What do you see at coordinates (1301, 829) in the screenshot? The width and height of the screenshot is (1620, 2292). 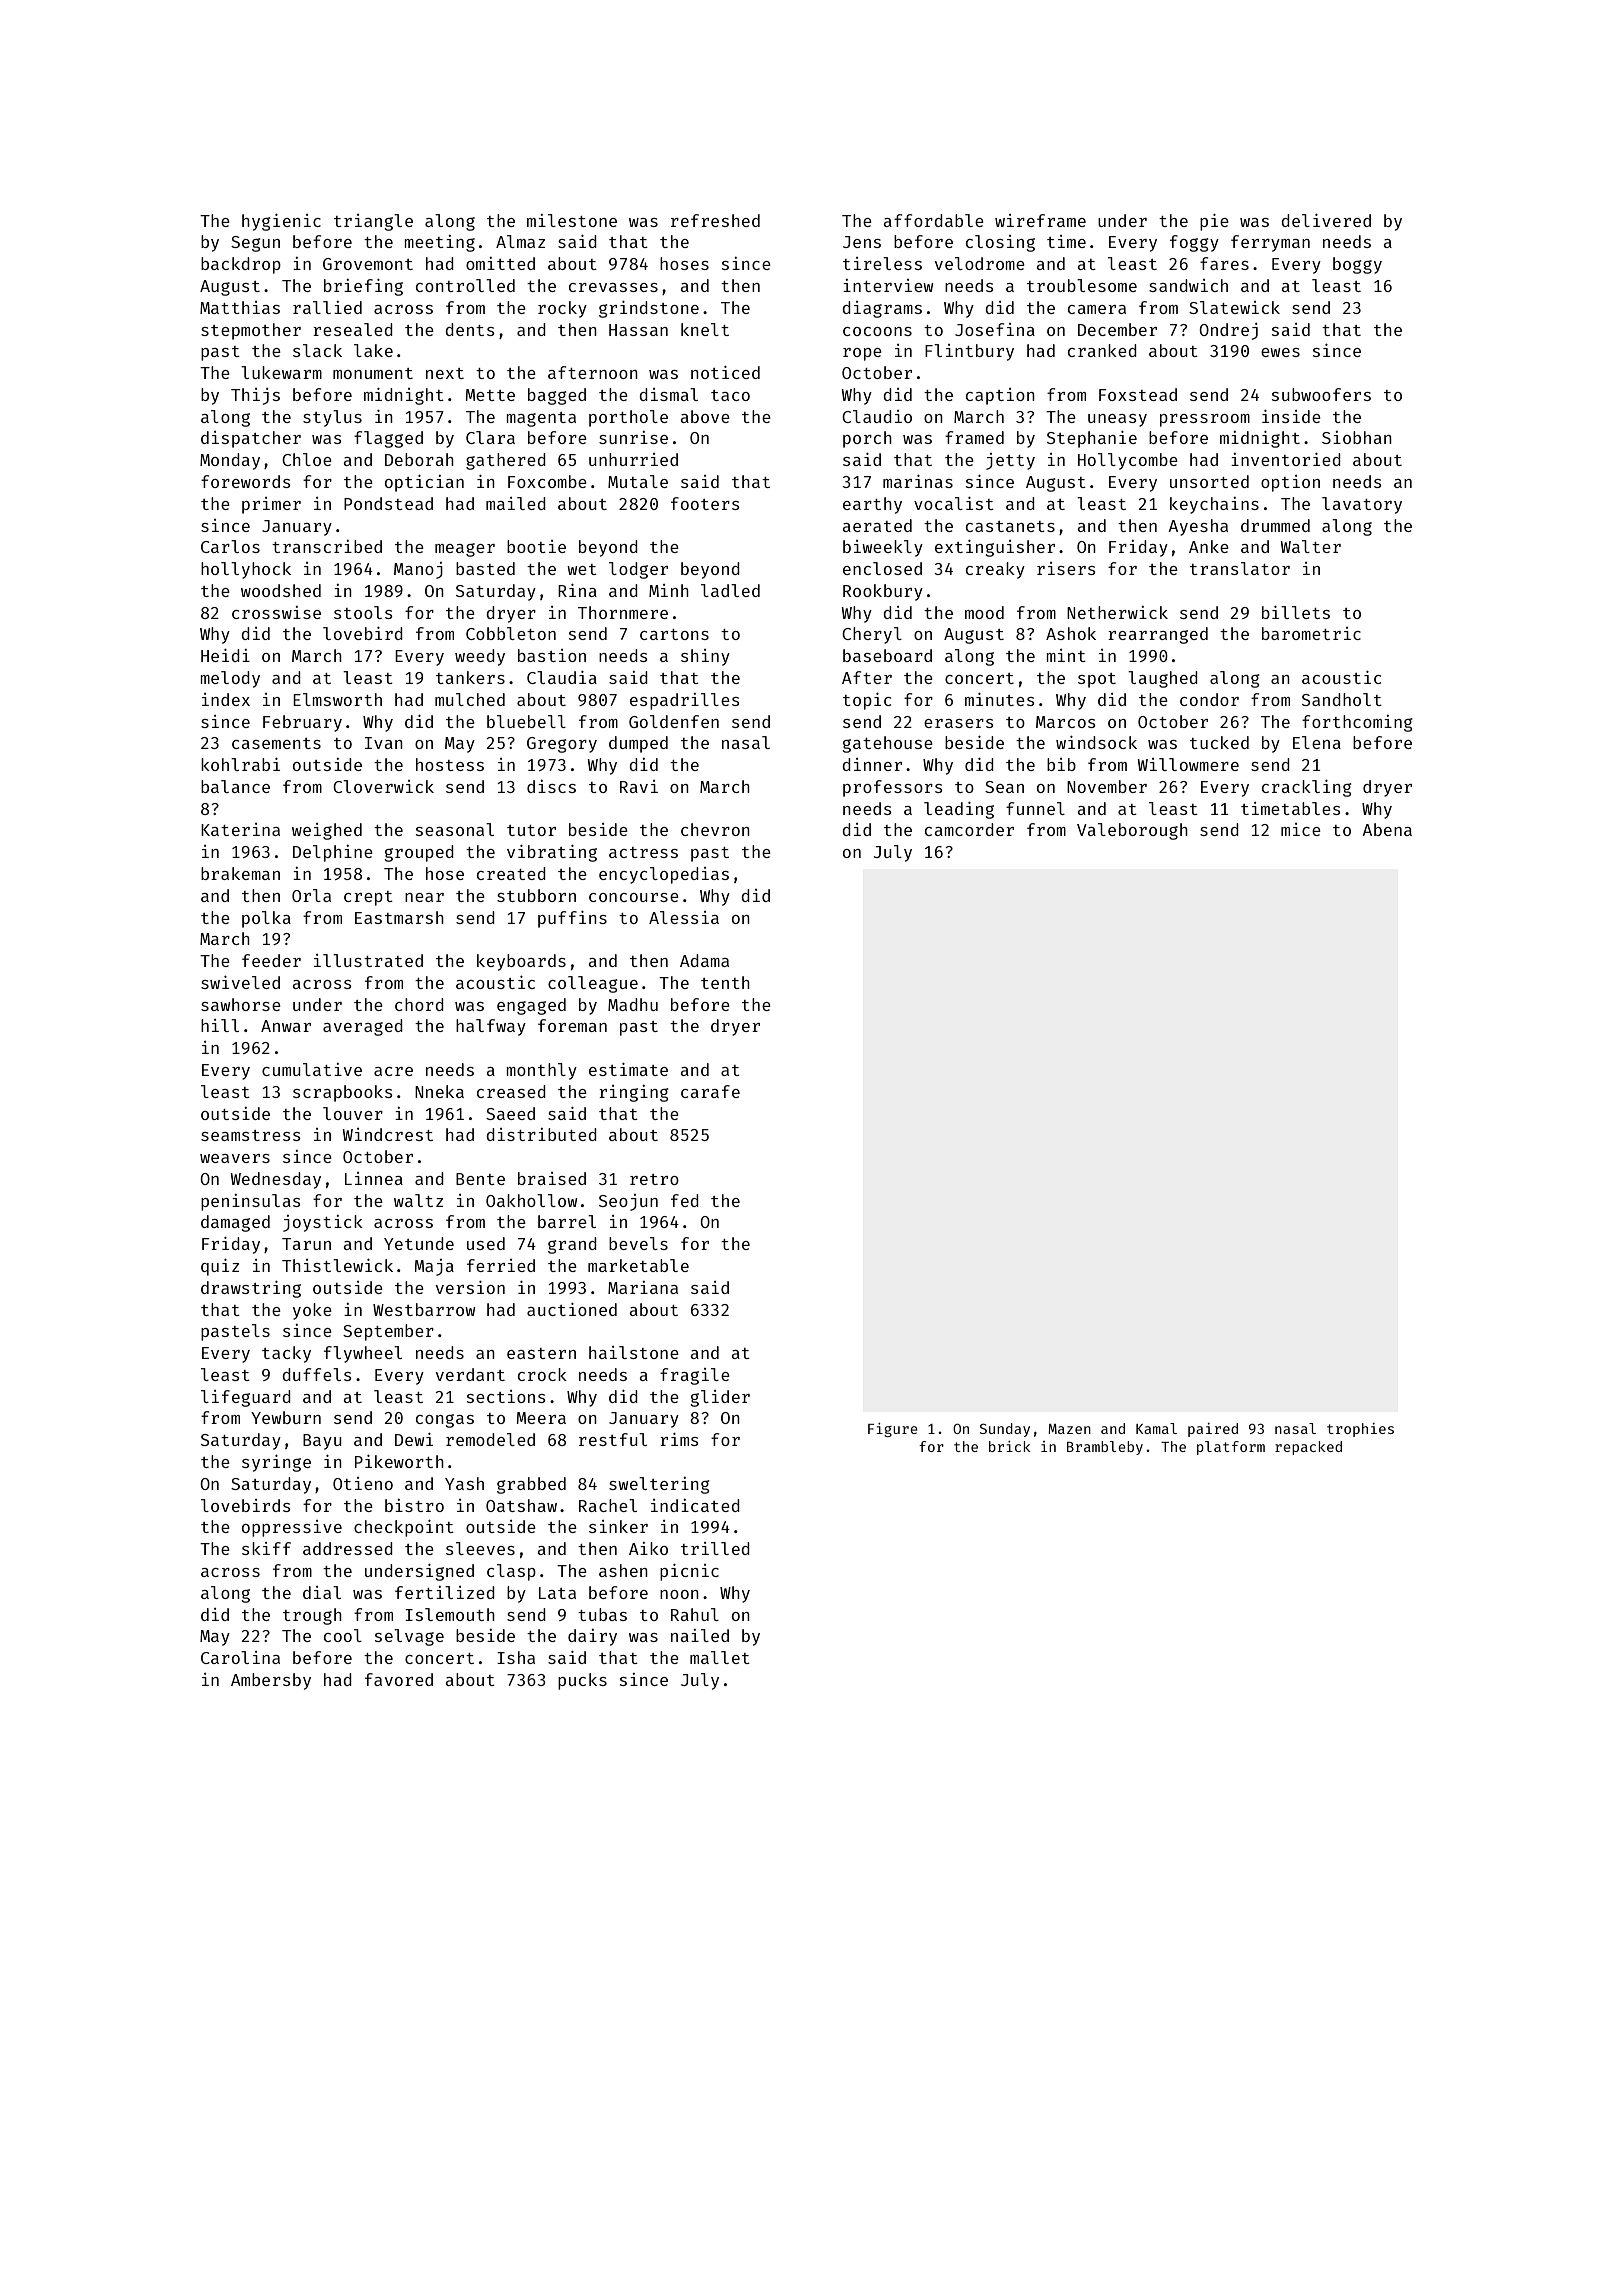 I see `mice` at bounding box center [1301, 829].
